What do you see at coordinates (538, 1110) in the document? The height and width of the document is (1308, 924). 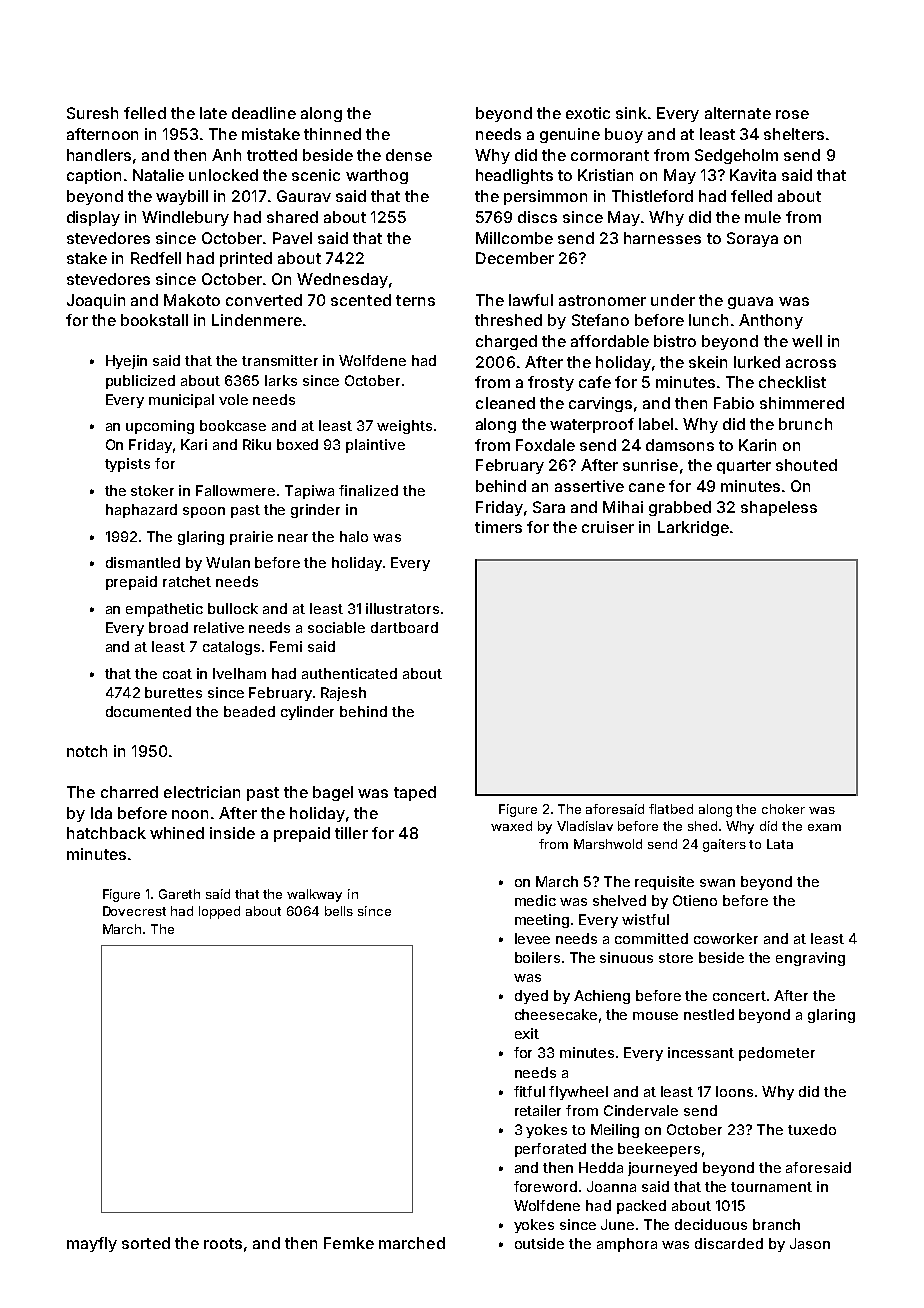 I see `retailer` at bounding box center [538, 1110].
